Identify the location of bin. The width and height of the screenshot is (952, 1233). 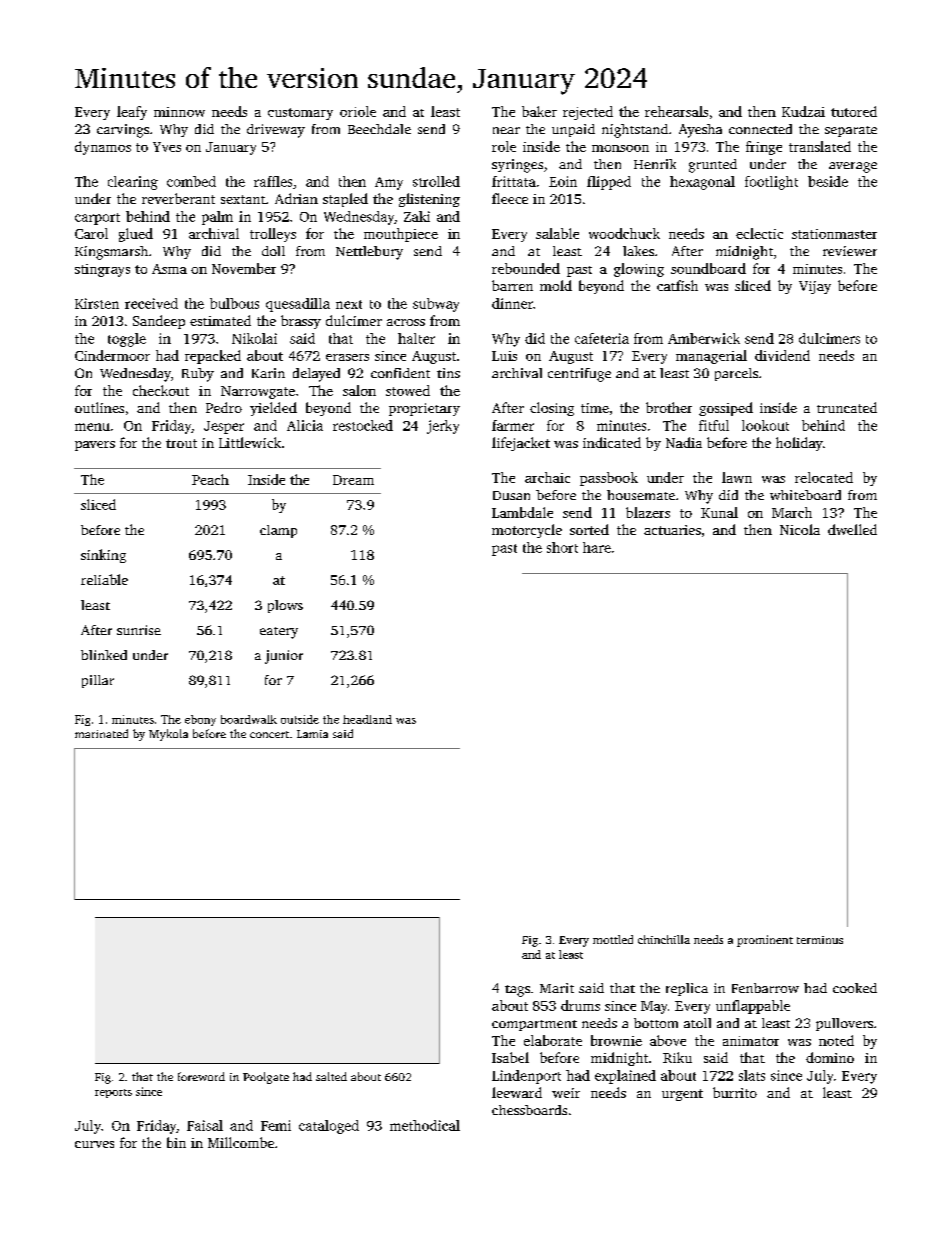
(176, 1142).
